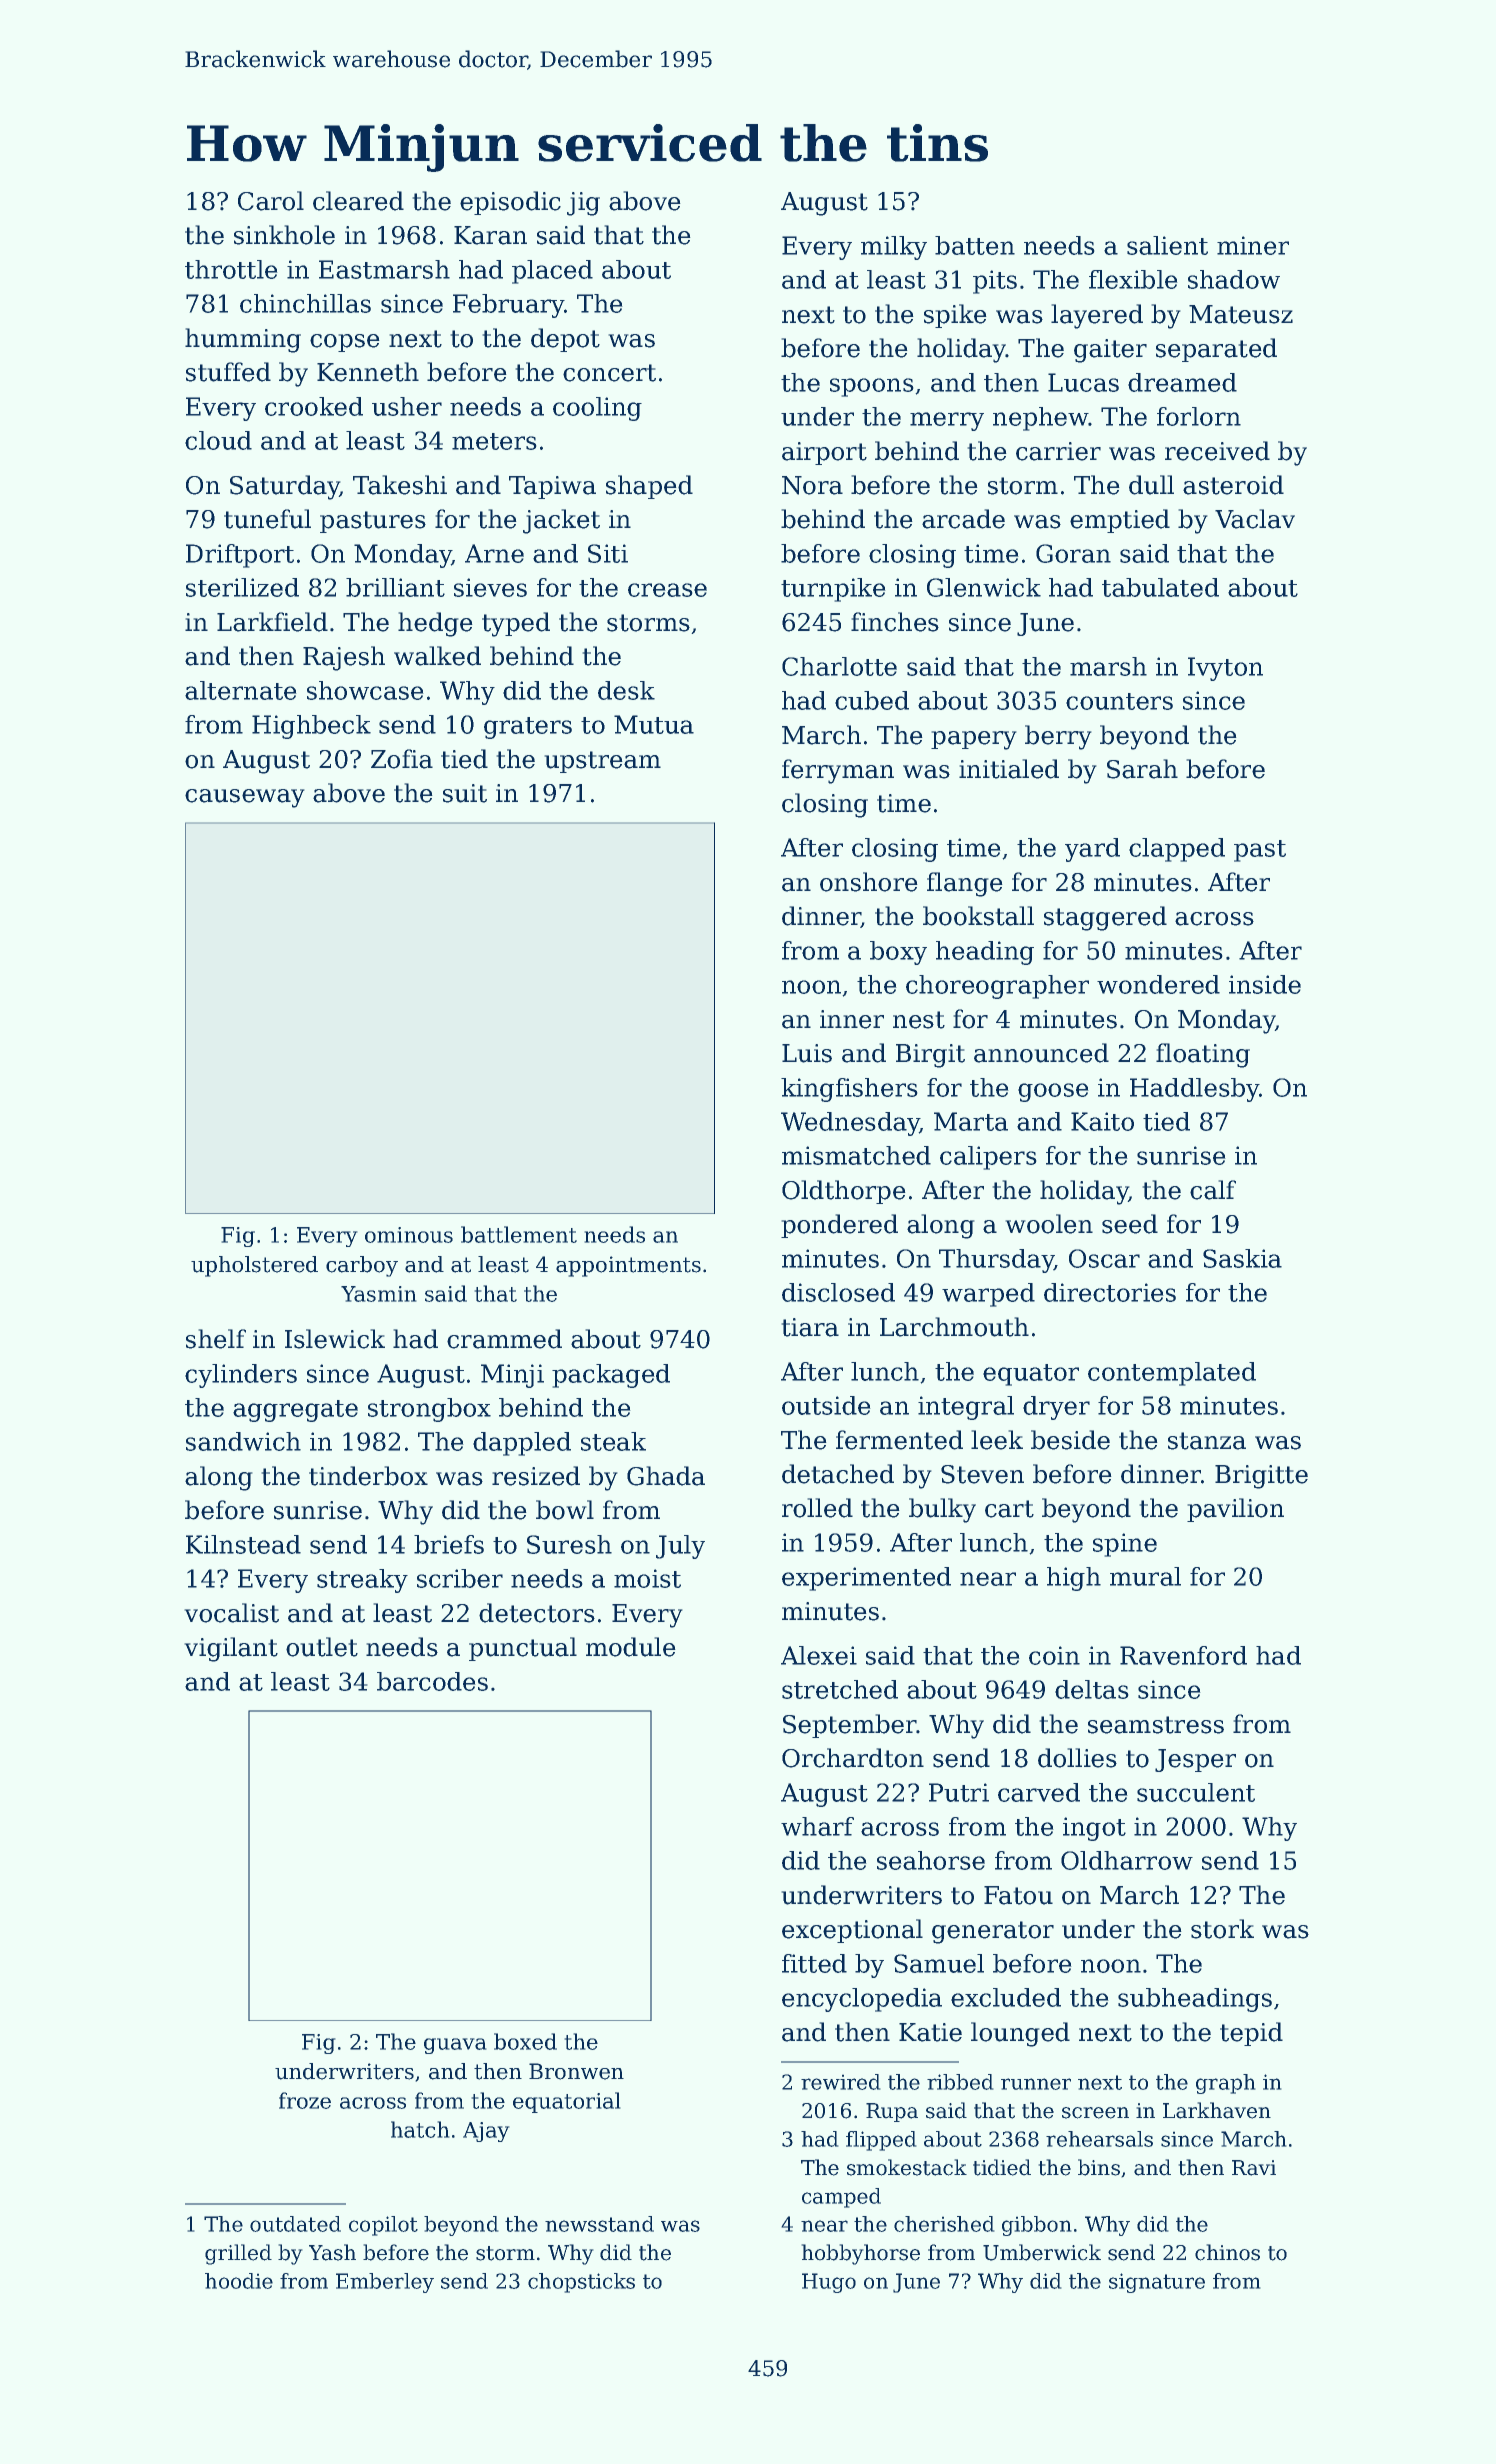 The image size is (1496, 2464). I want to click on shaped, so click(649, 487).
